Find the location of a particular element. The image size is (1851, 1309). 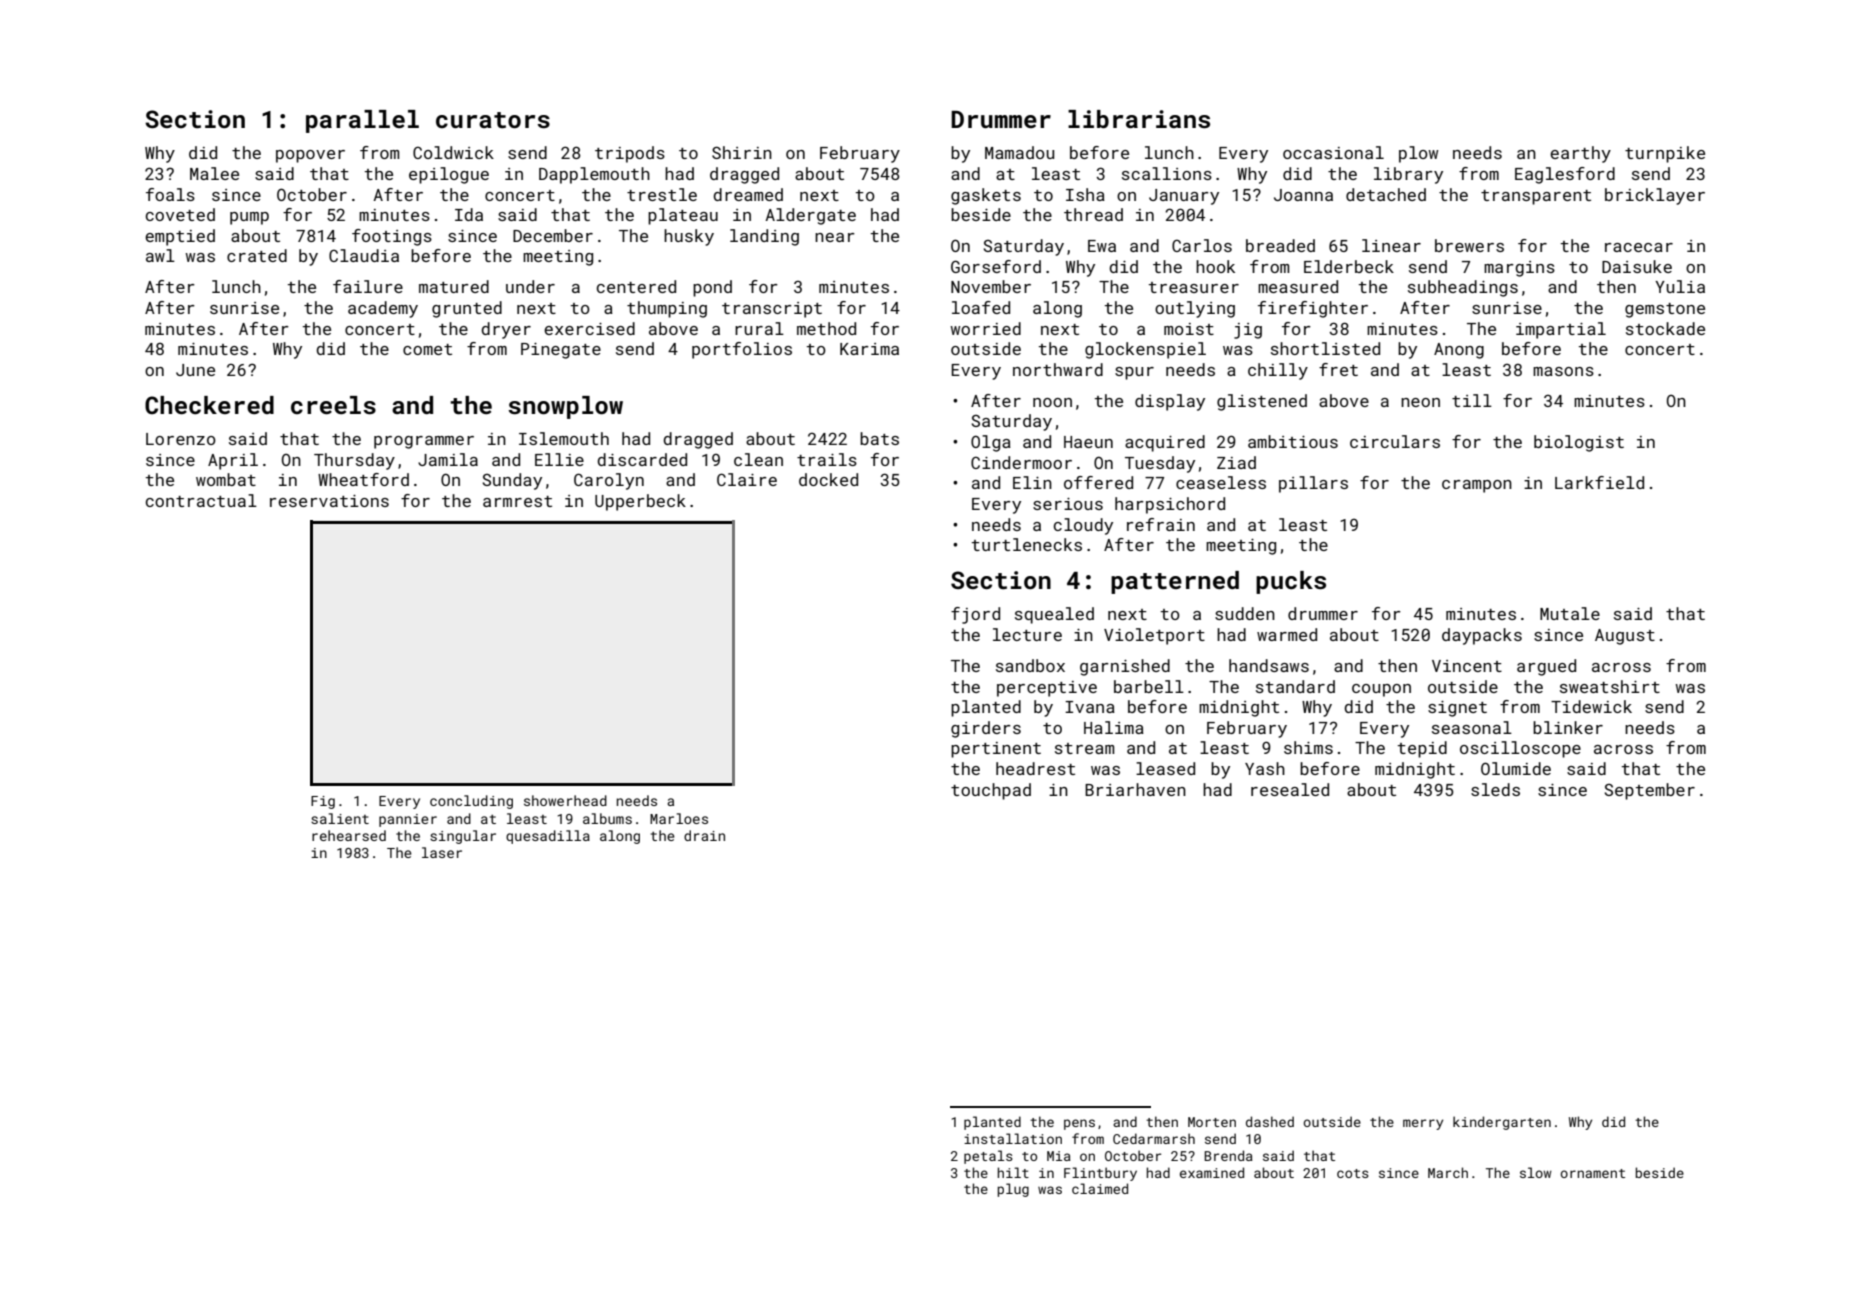

cots is located at coordinates (1353, 1173).
